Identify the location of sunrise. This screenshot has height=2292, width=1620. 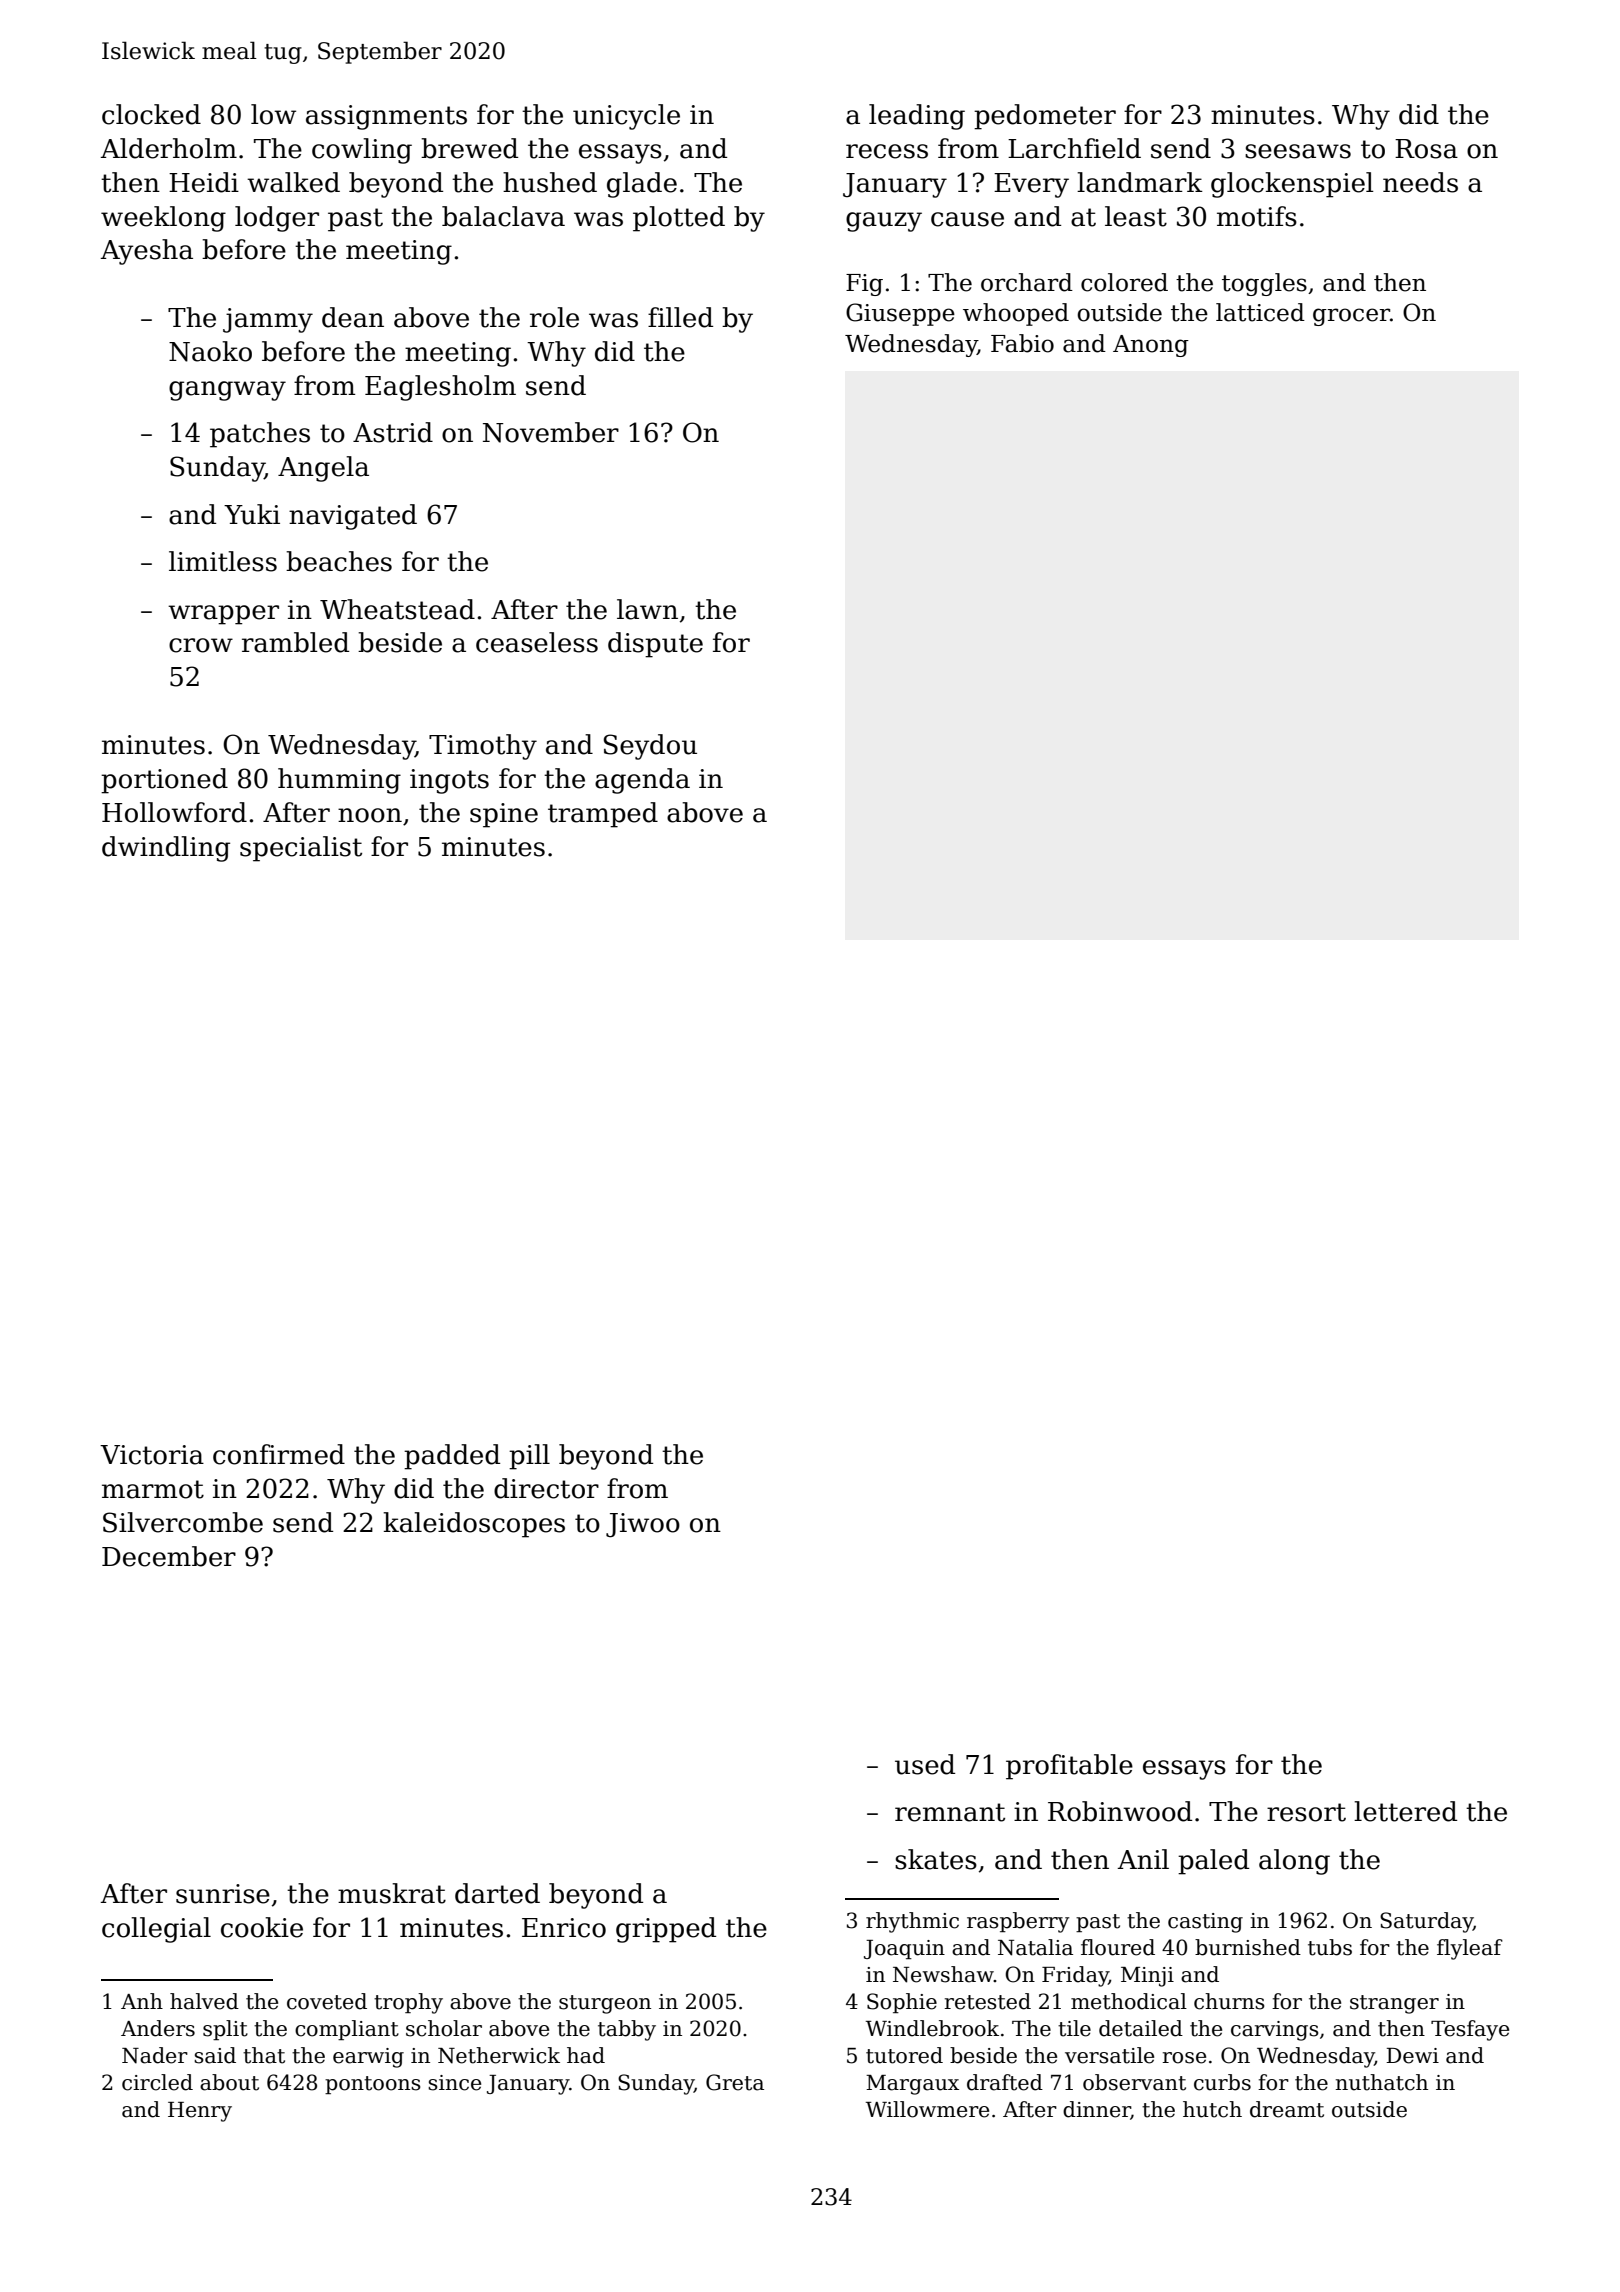
(223, 1894).
